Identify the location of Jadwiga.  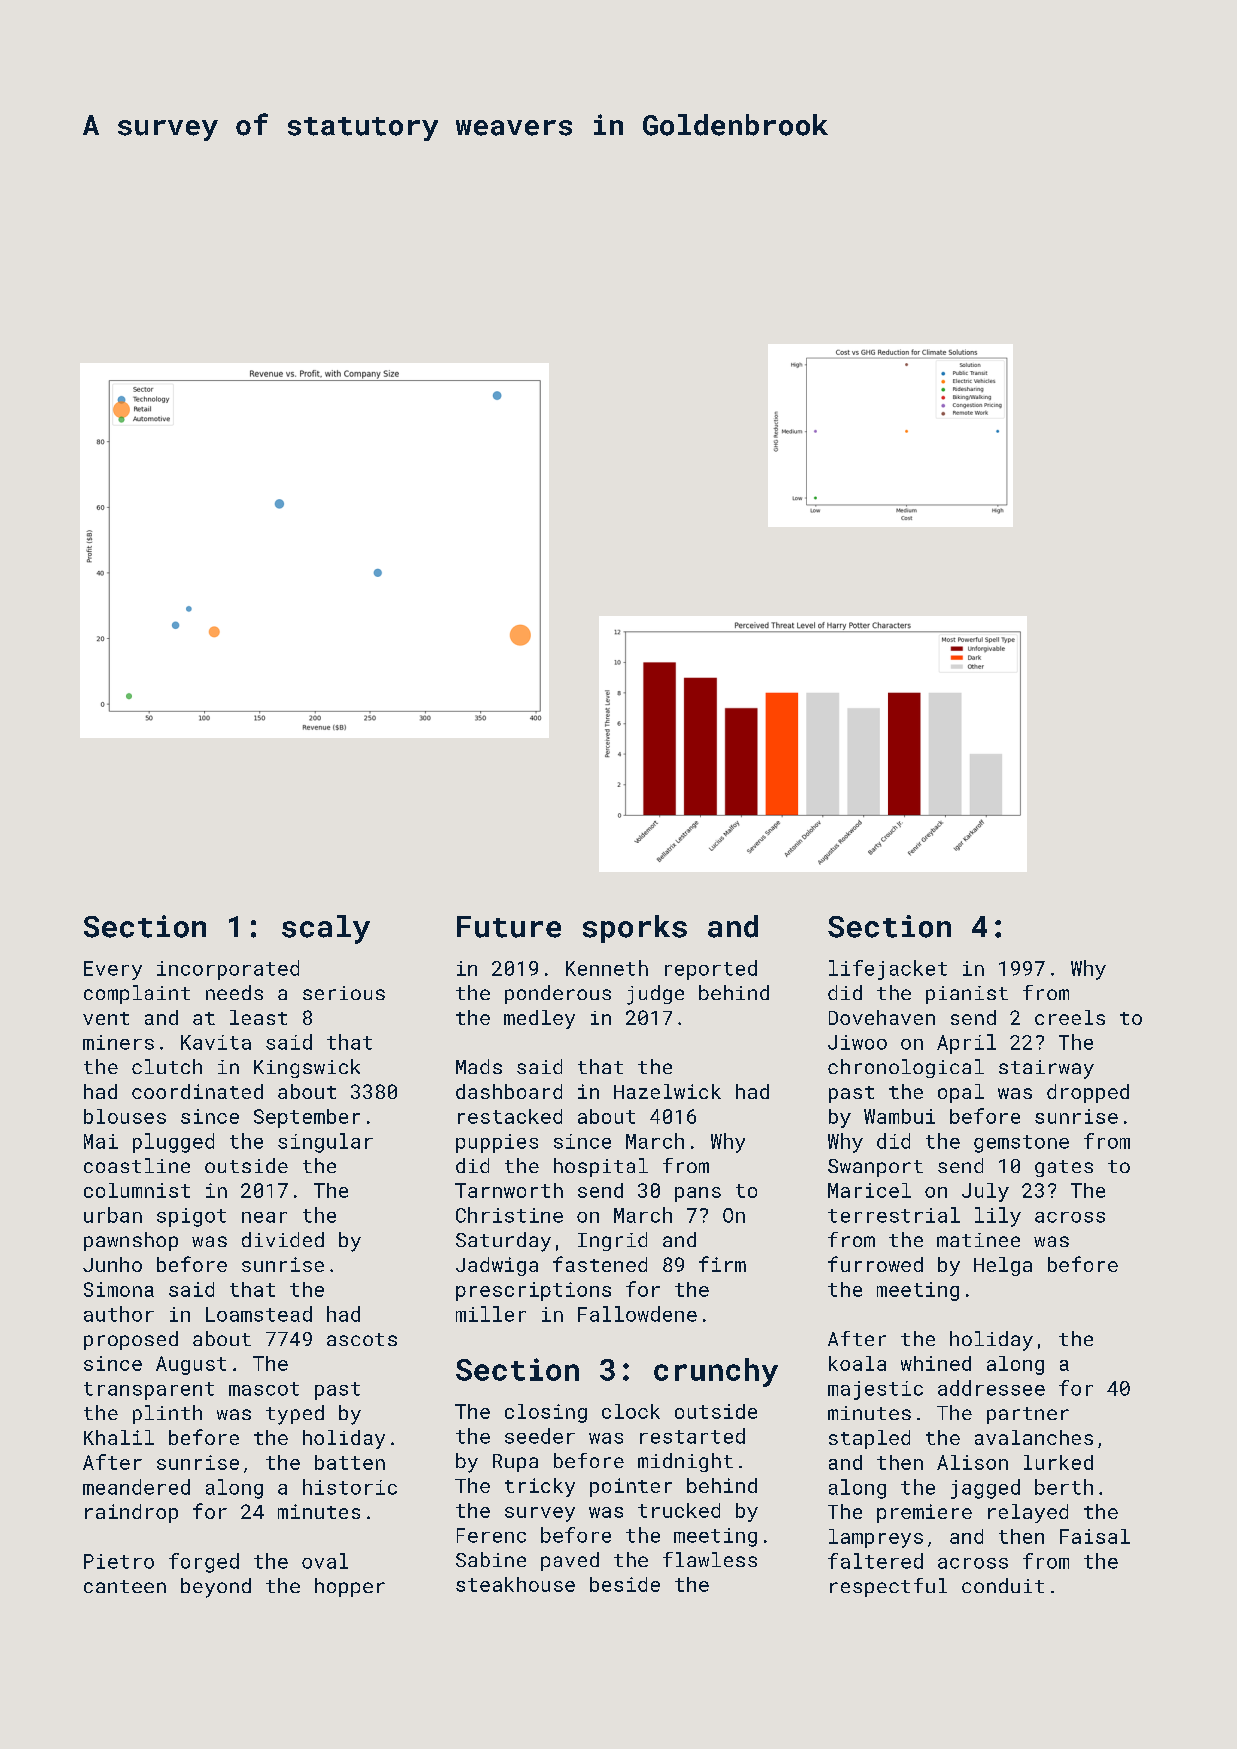
(497, 1266).
